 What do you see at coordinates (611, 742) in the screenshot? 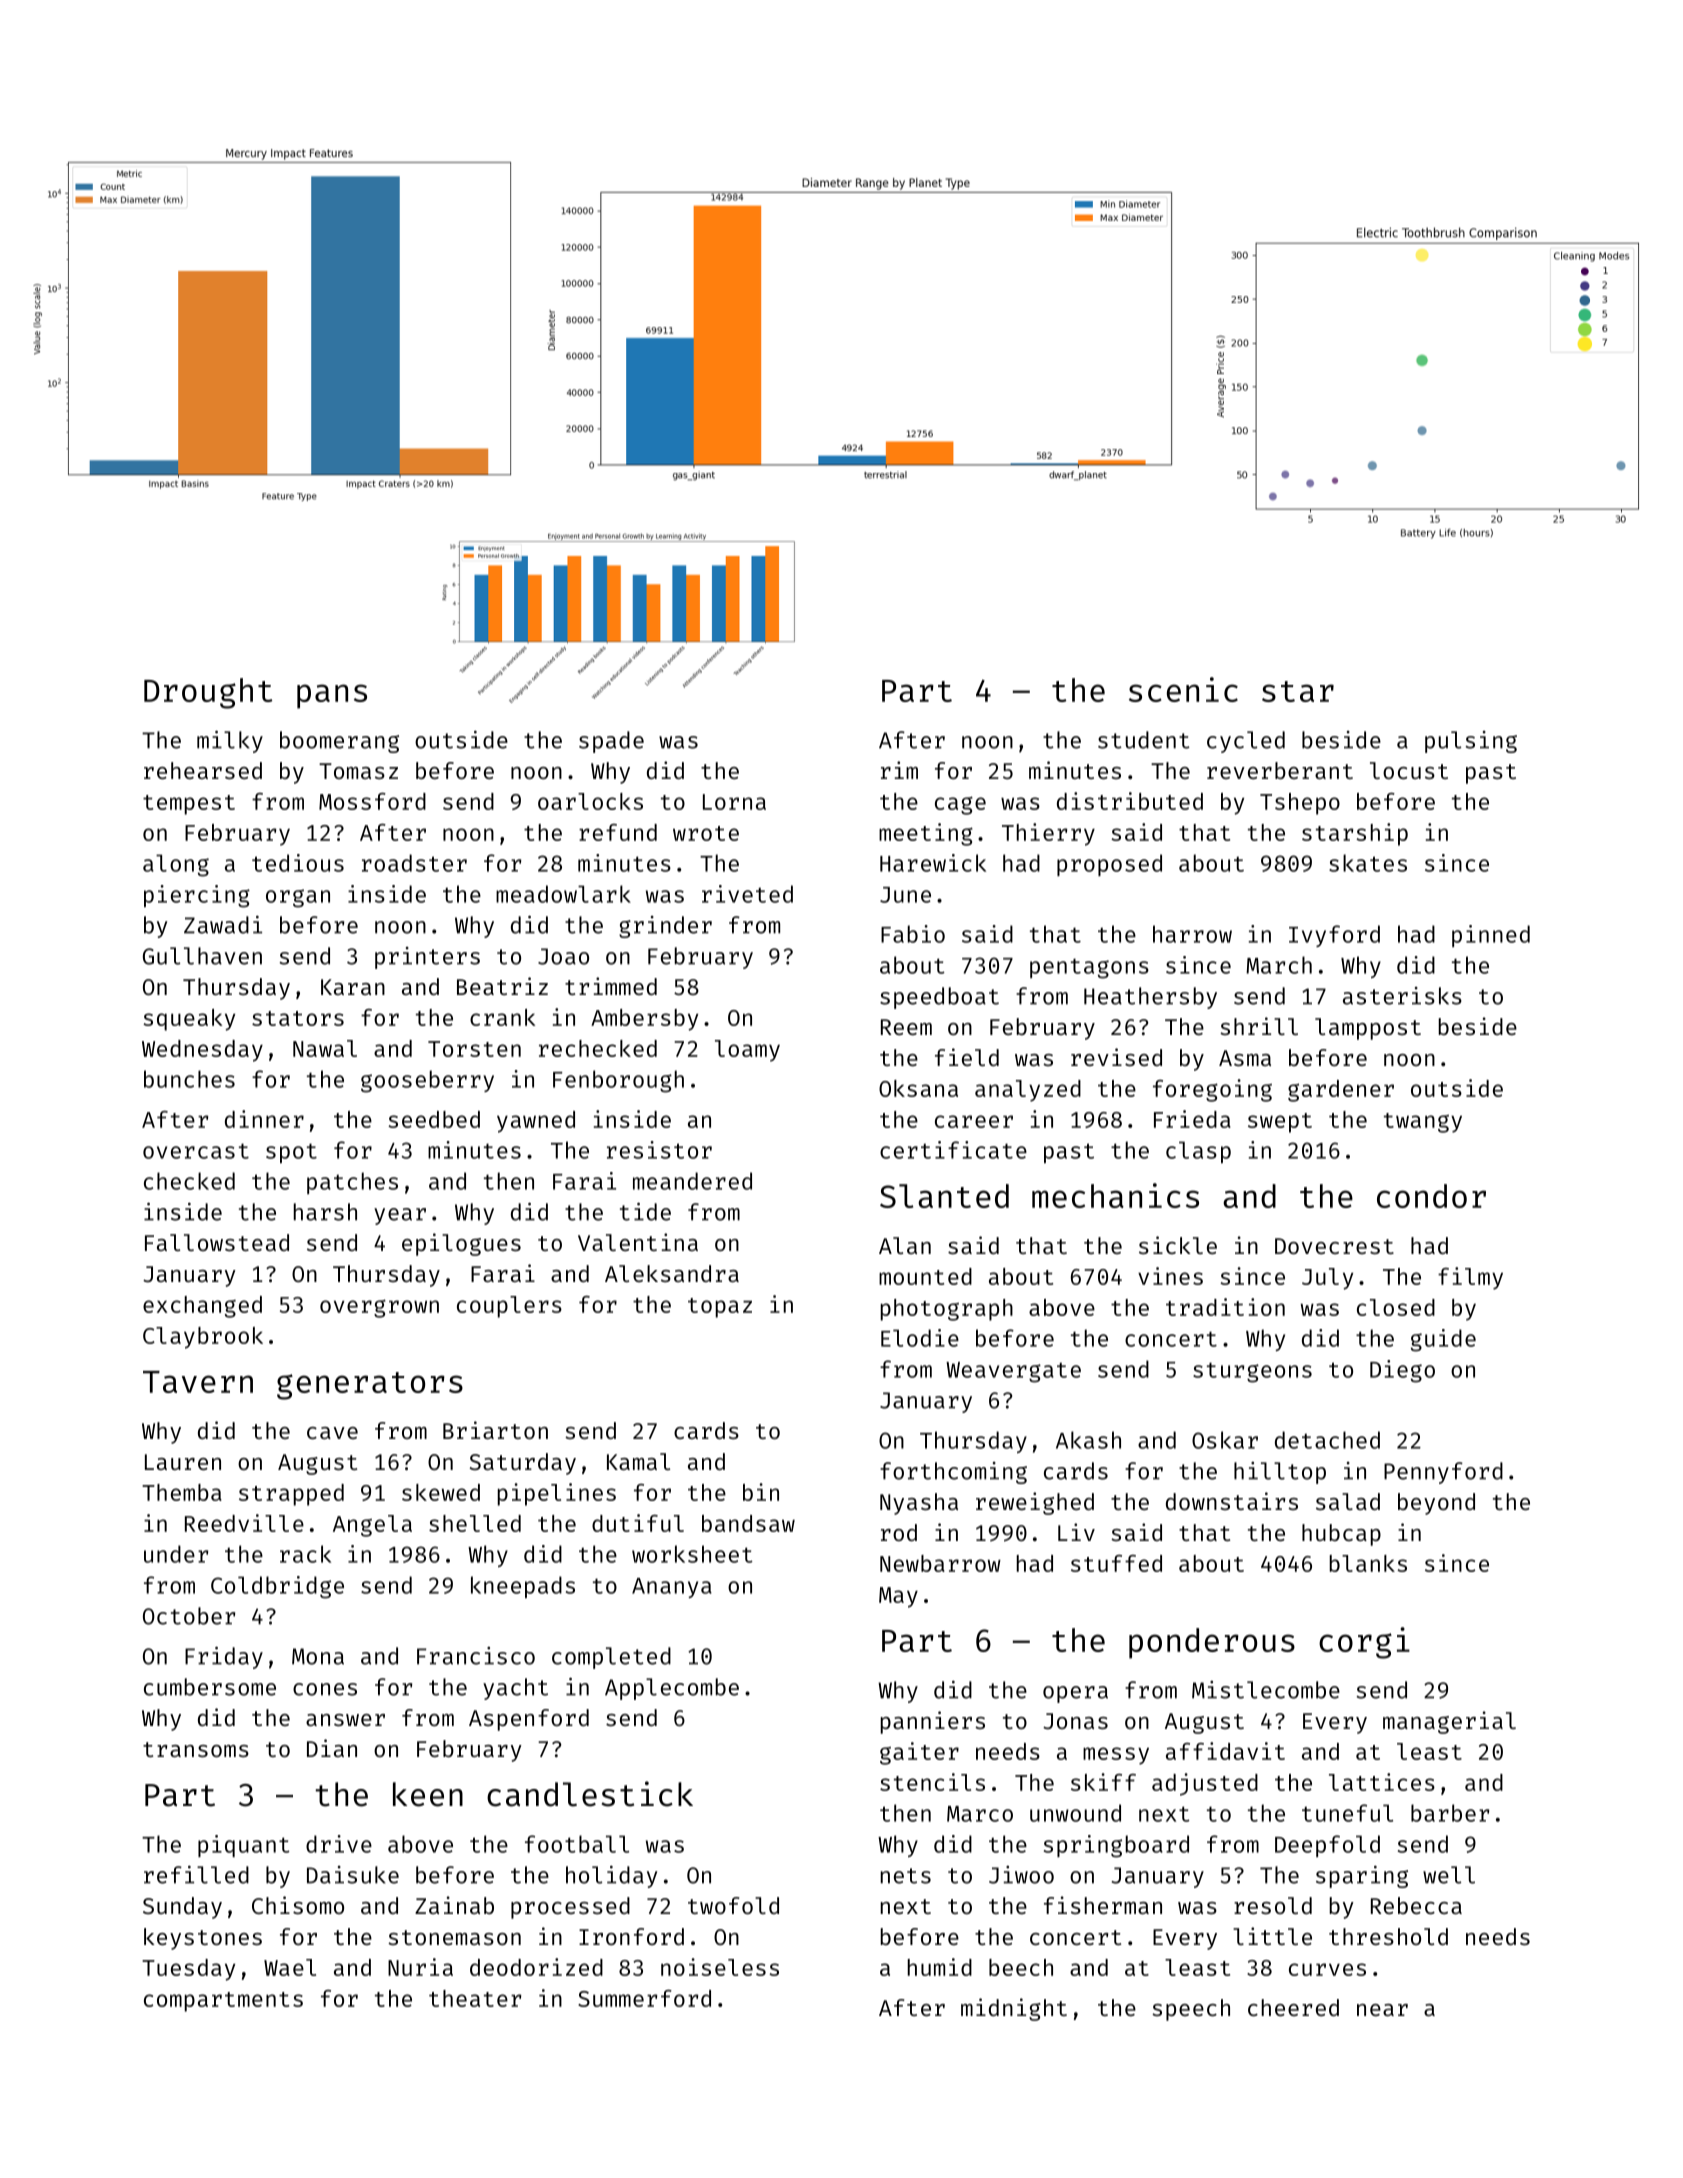
I see `spade` at bounding box center [611, 742].
